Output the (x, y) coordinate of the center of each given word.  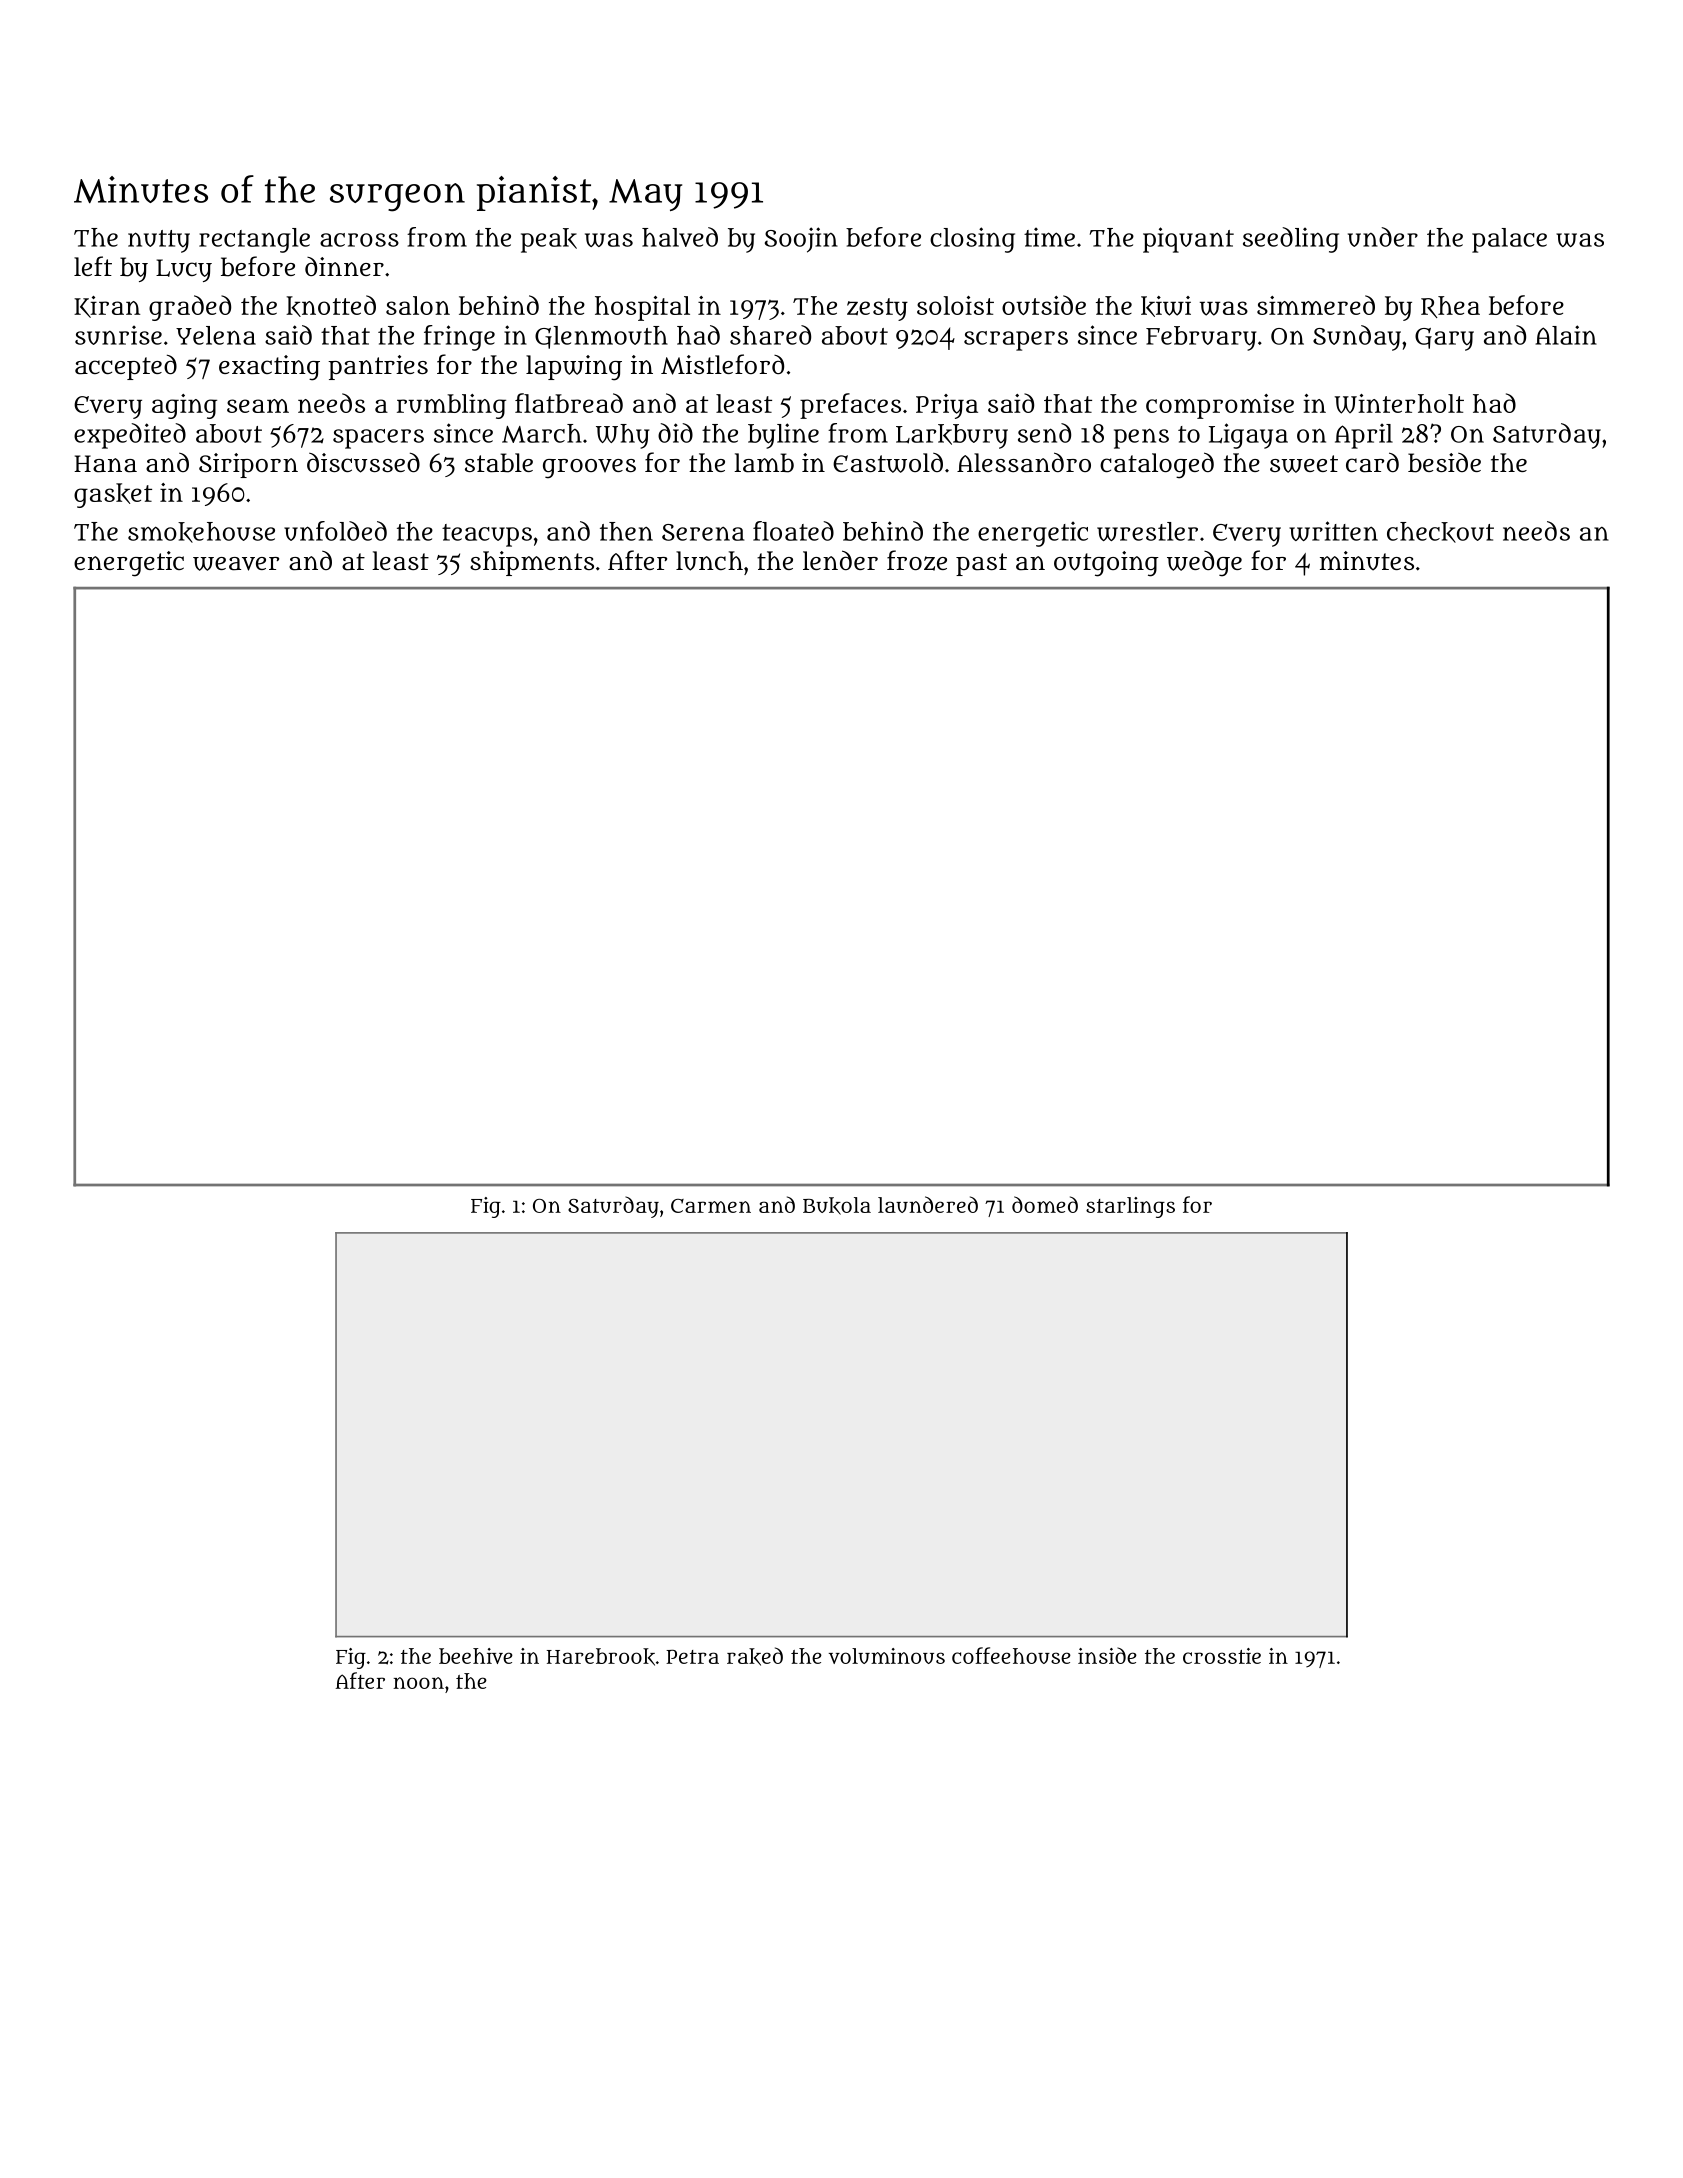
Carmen (711, 1206)
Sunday (1357, 338)
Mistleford (722, 364)
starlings (1130, 1207)
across (359, 240)
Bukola (837, 1206)
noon (418, 1683)
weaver (236, 564)
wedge (1204, 564)
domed (1045, 1204)
